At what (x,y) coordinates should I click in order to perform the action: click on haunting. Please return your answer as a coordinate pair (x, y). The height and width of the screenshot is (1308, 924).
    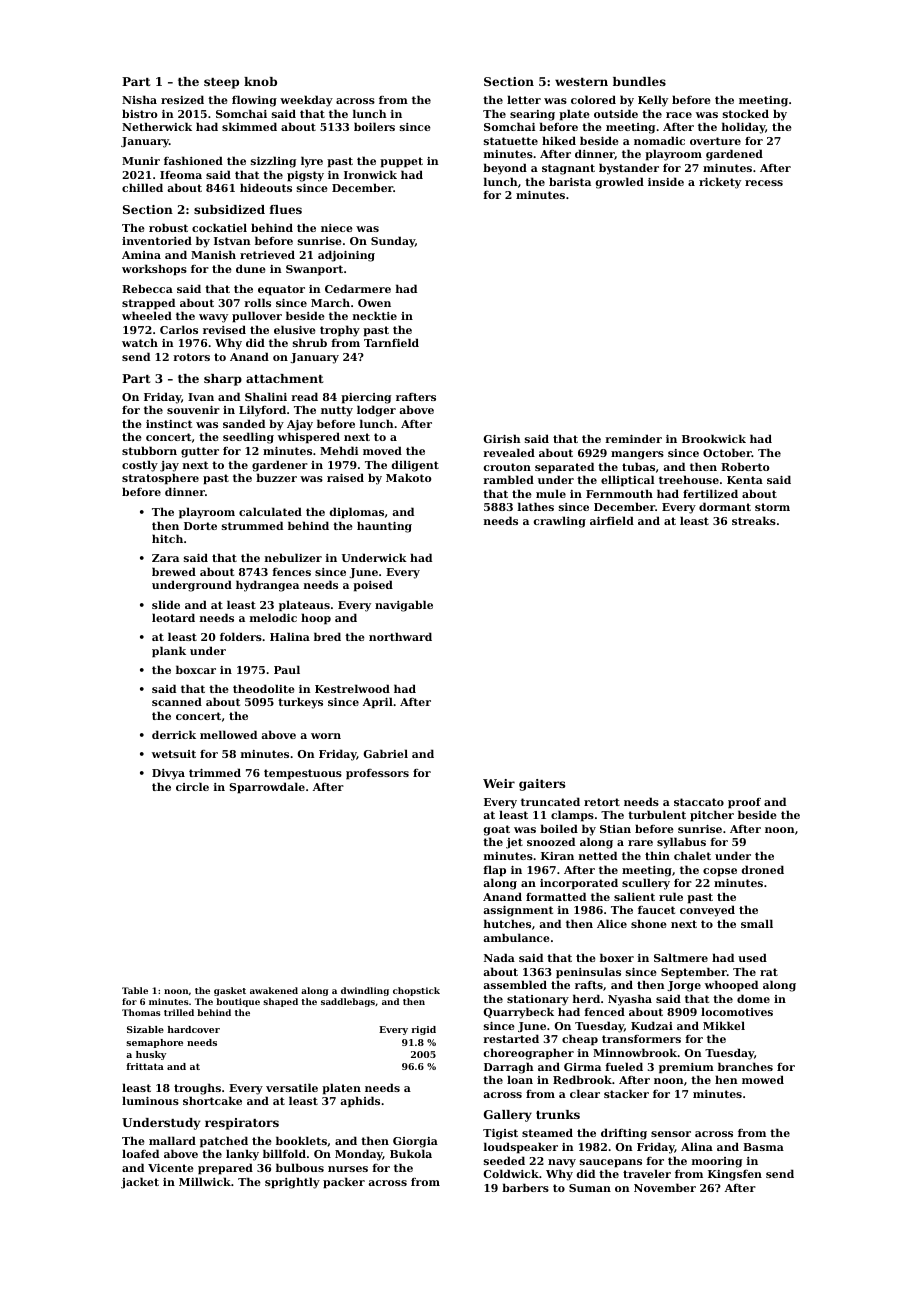
    Looking at the image, I should click on (384, 527).
